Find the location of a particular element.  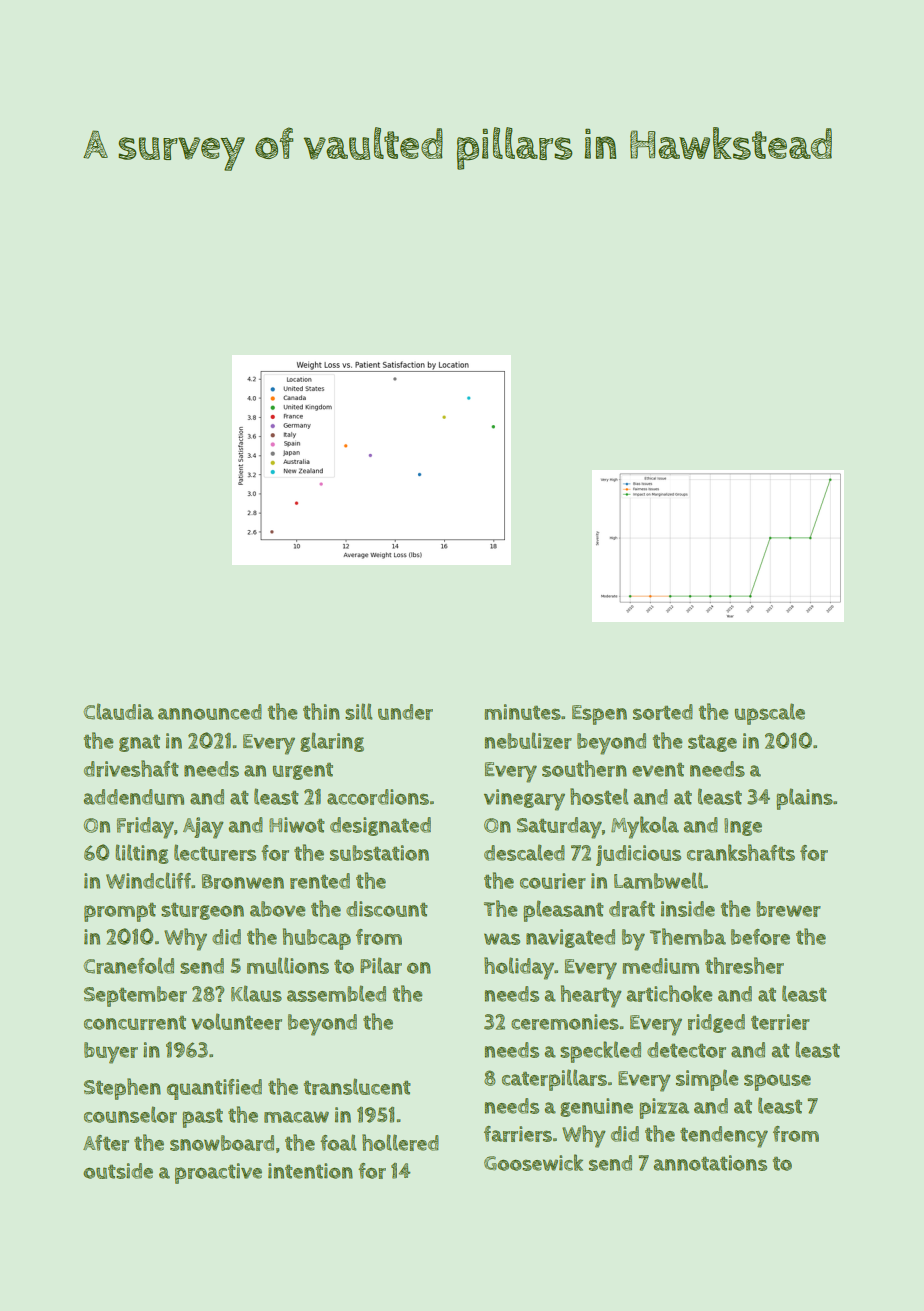

outside is located at coordinates (118, 1171).
